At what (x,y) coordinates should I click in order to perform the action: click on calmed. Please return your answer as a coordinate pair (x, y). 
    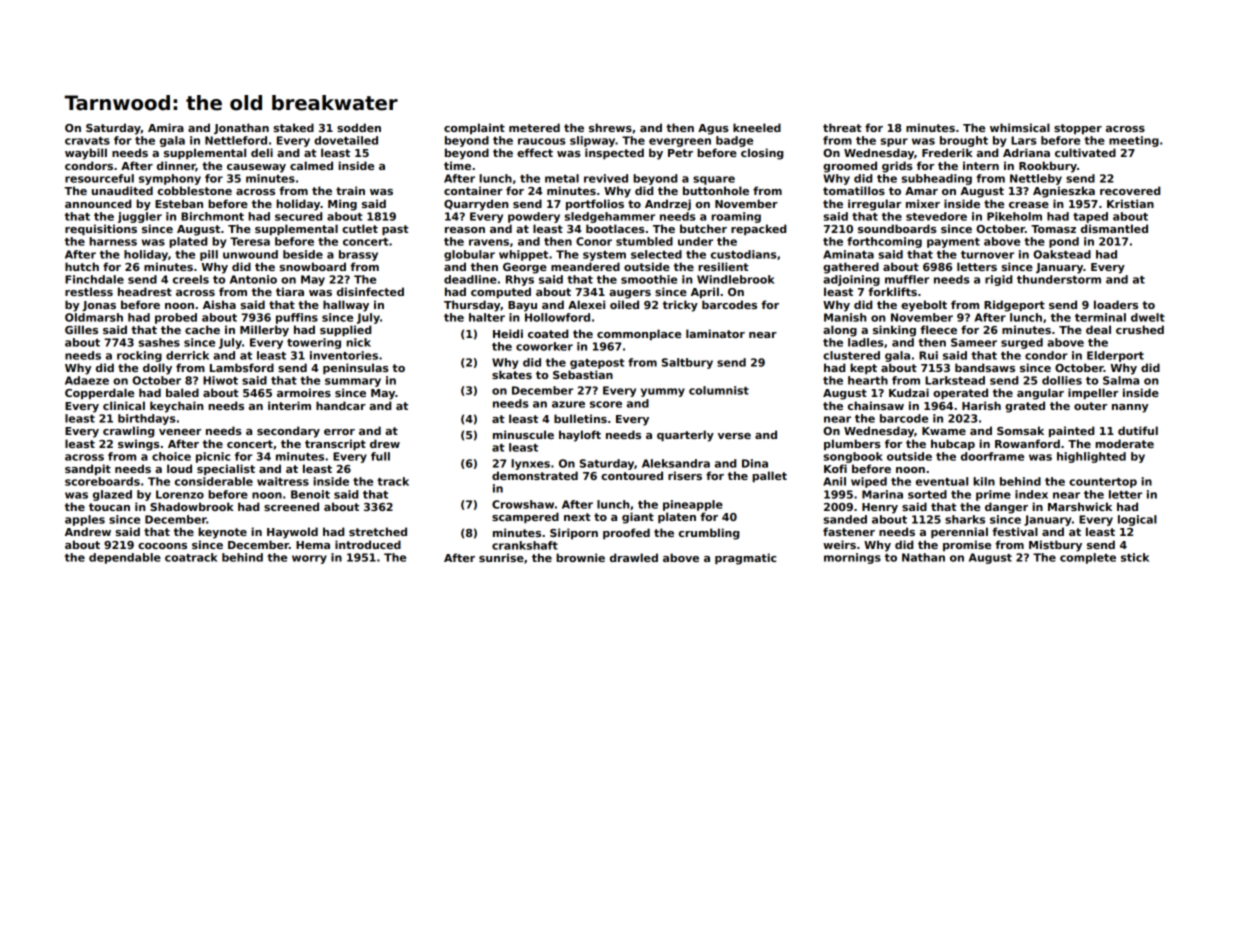
    Looking at the image, I should click on (311, 165).
